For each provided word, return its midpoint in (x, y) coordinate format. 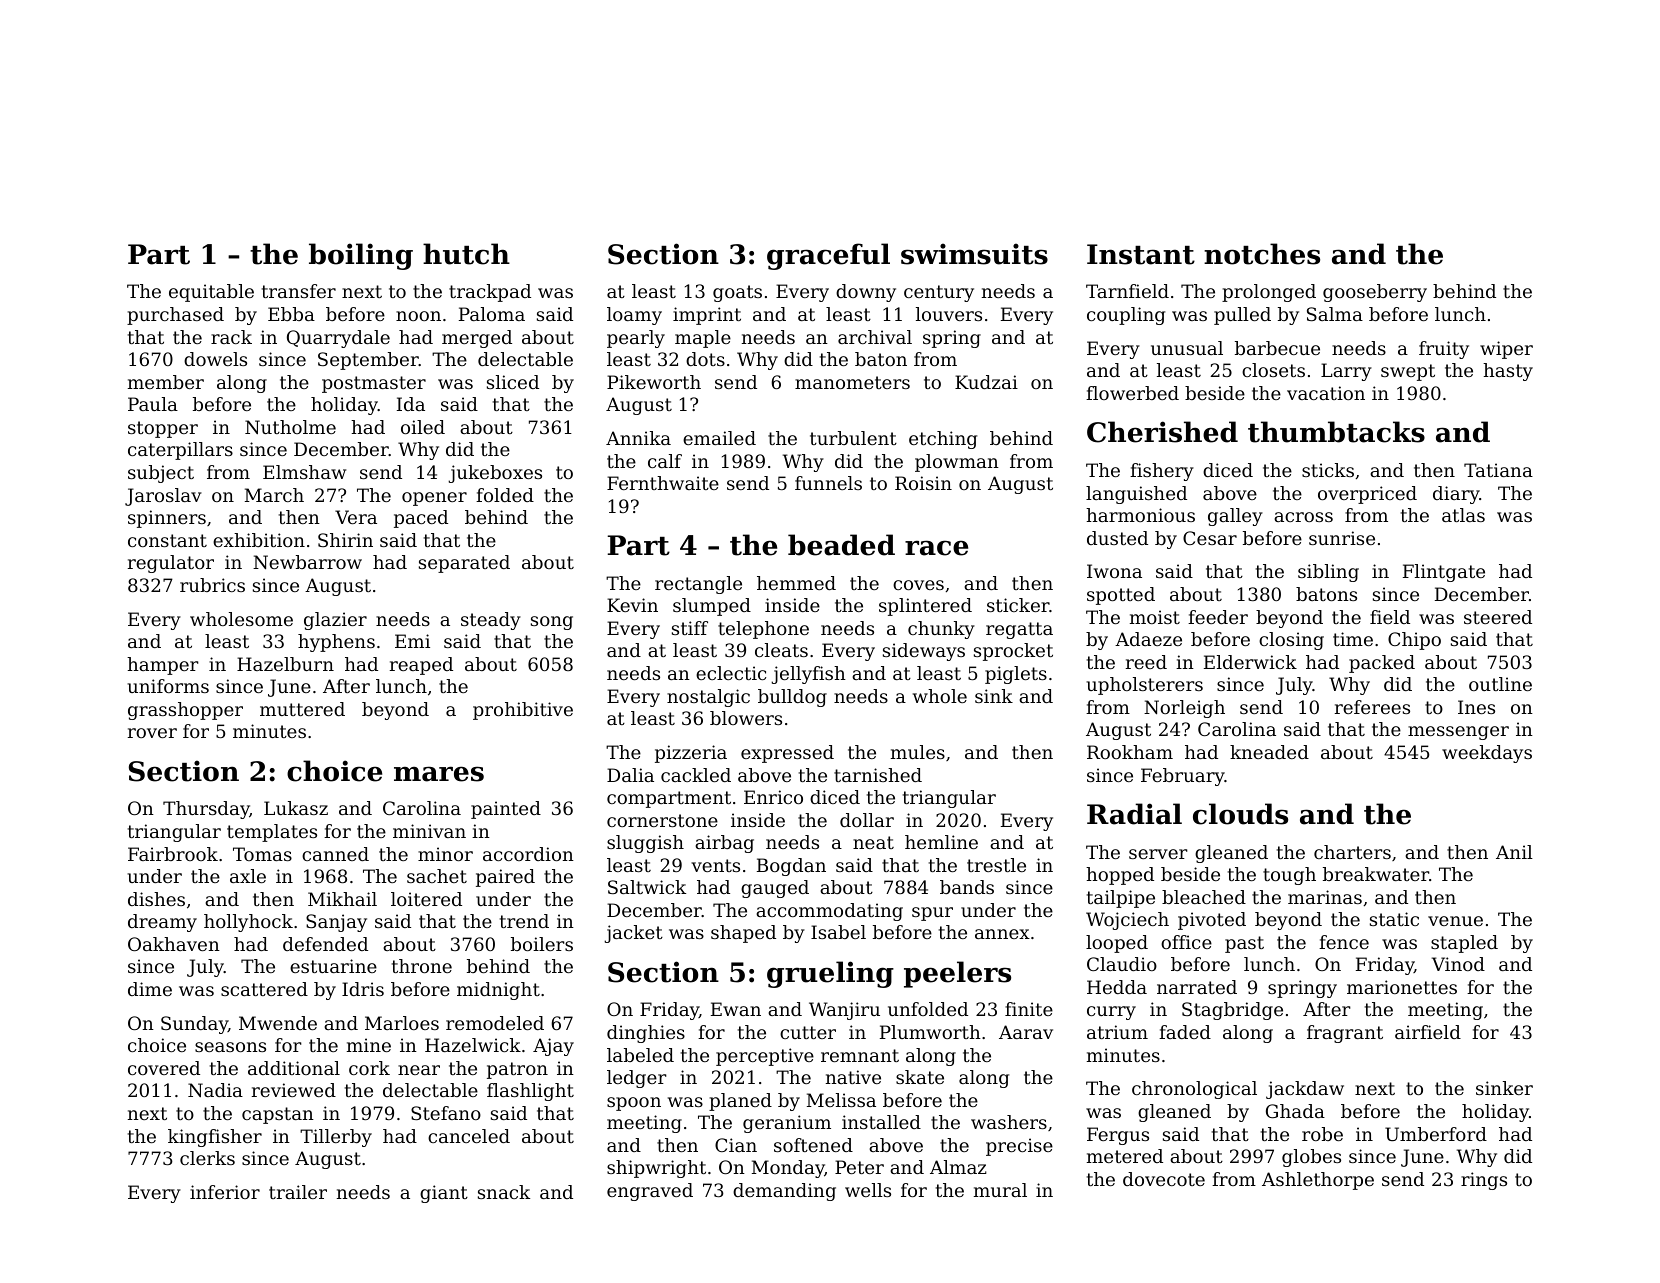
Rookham (1130, 752)
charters (1352, 852)
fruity (1444, 350)
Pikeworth (654, 382)
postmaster (374, 384)
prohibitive (523, 711)
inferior (225, 1192)
